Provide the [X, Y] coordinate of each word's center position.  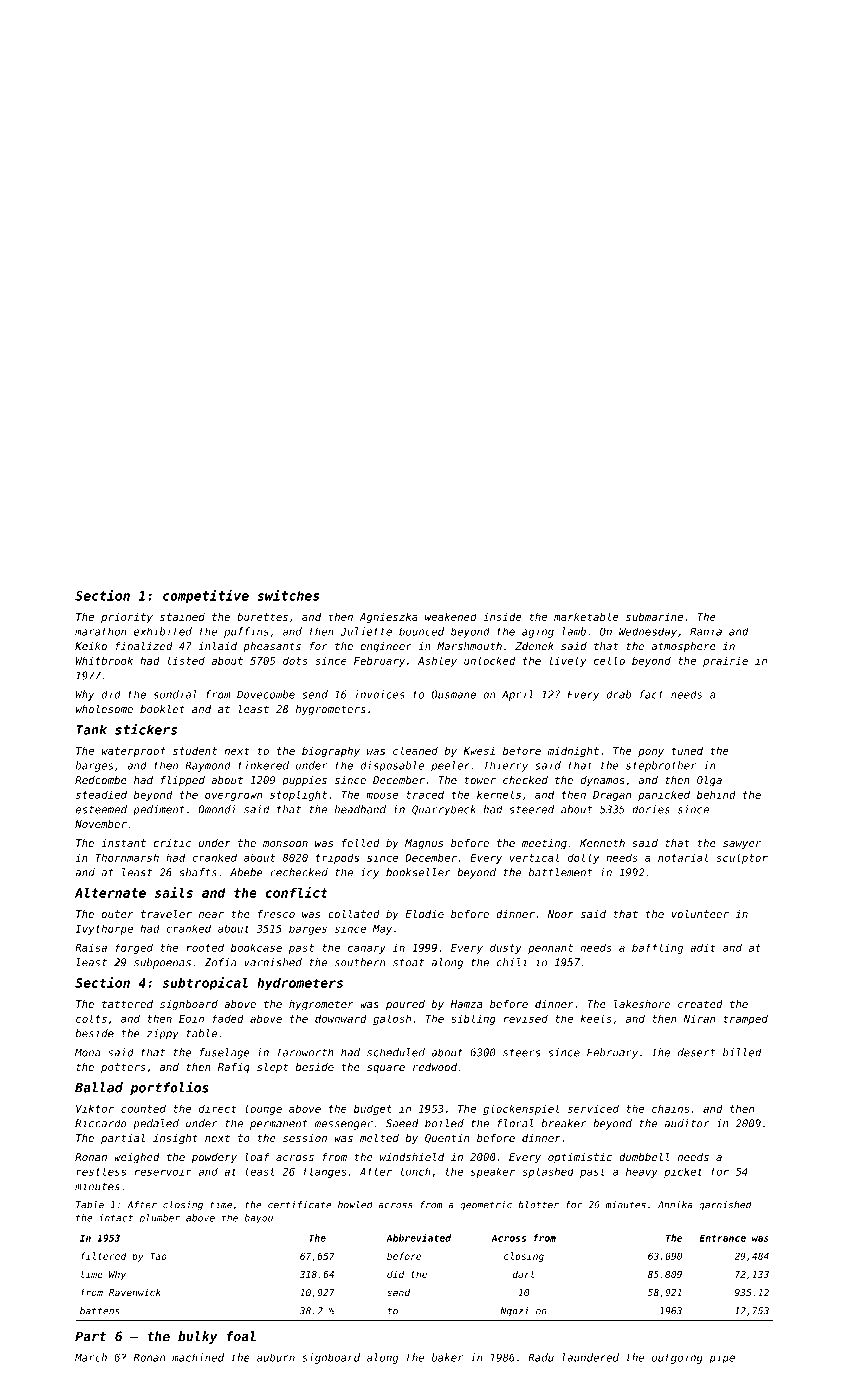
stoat [408, 963]
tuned [687, 750]
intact [116, 1218]
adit [702, 947]
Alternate [110, 892]
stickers [146, 729]
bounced [421, 631]
